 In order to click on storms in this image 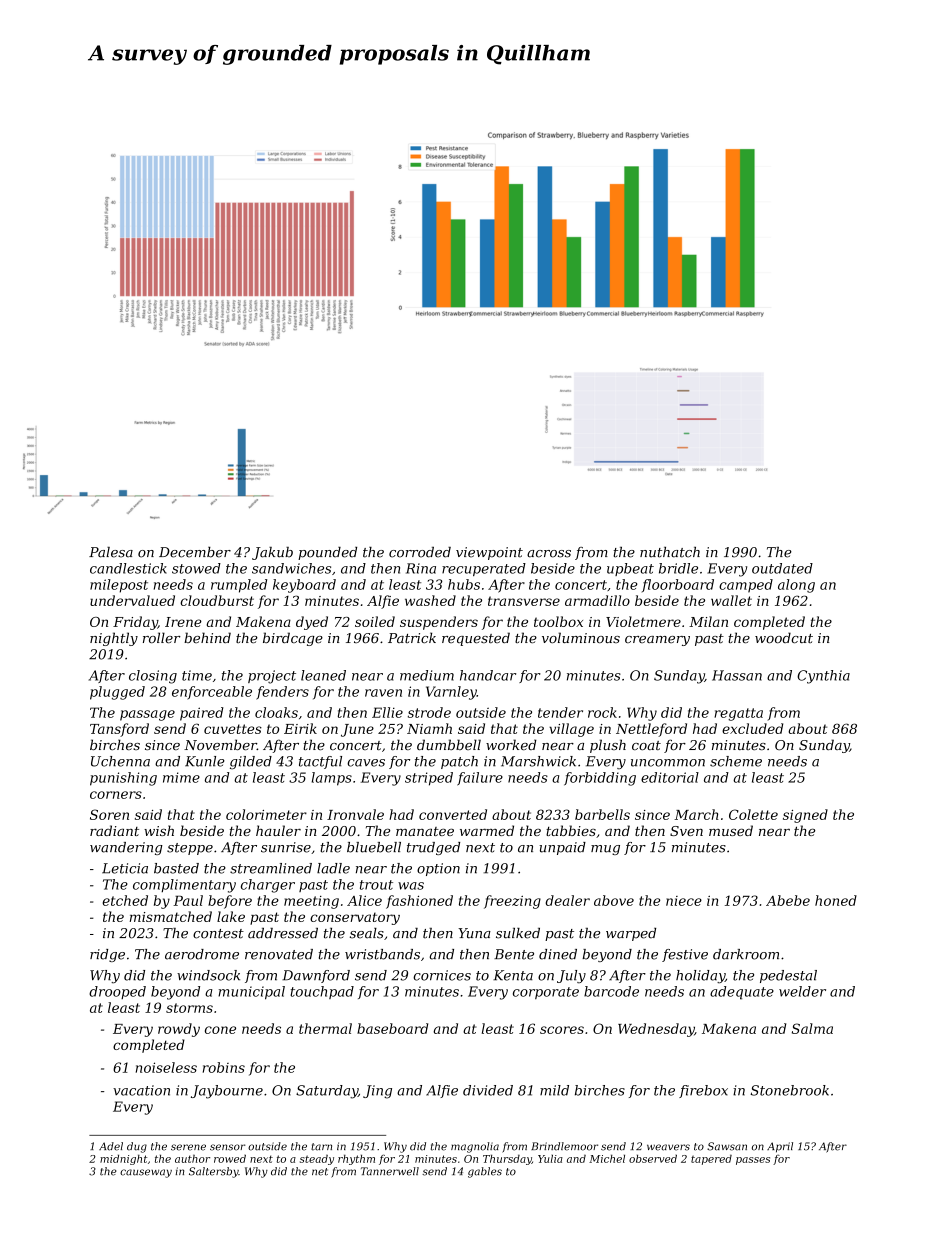, I will do `click(189, 1008)`.
